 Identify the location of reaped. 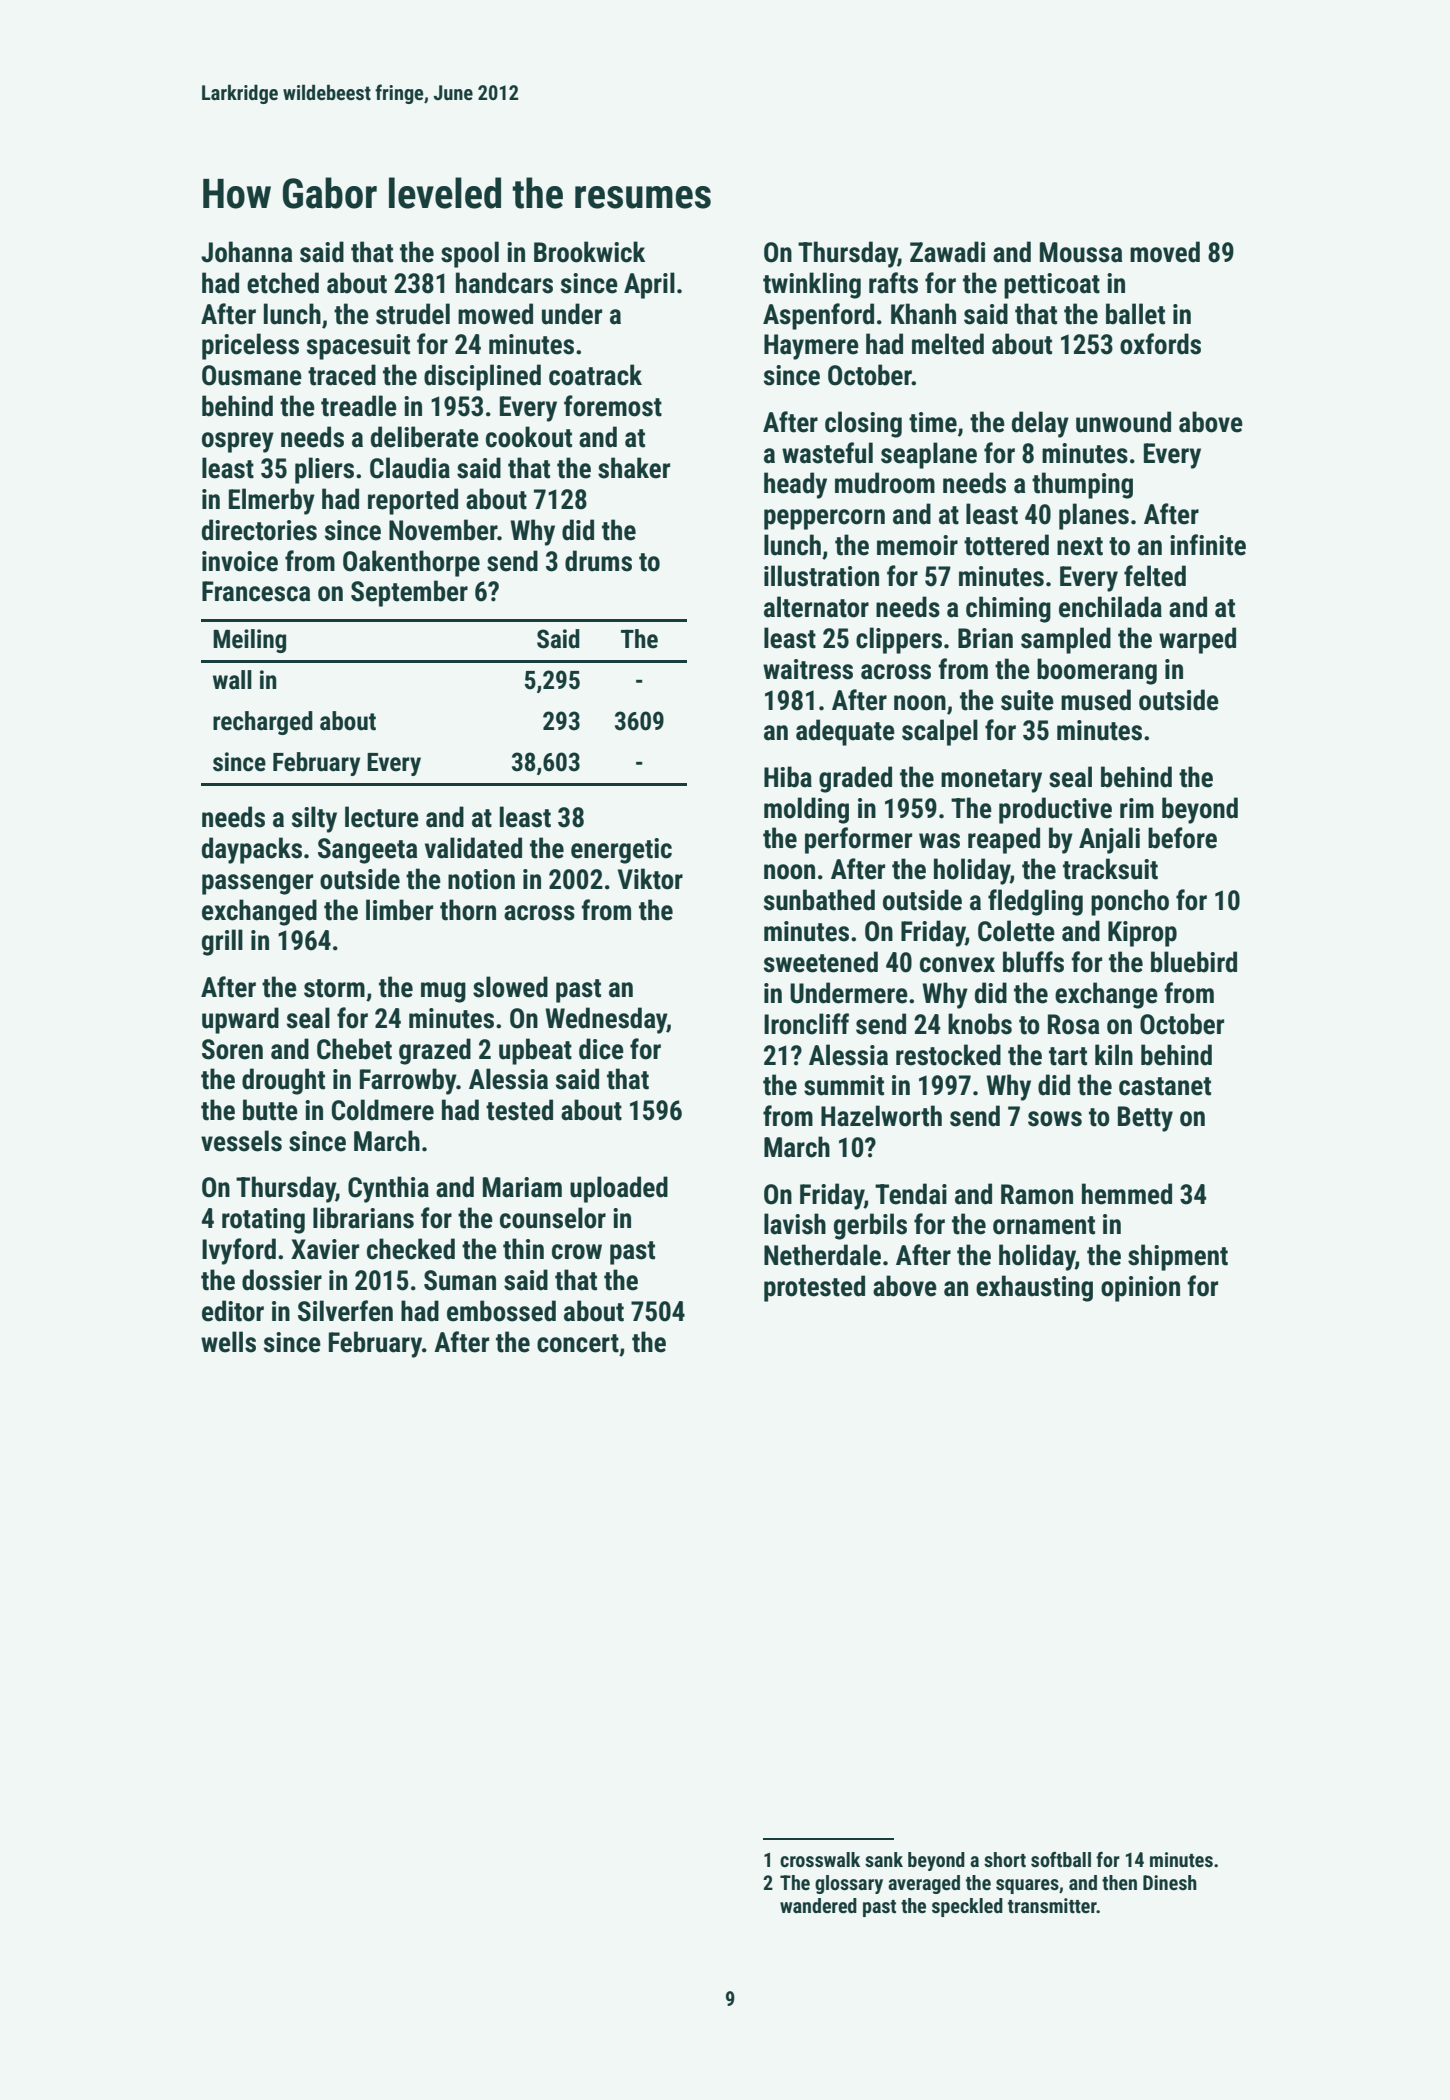
(1004, 840).
